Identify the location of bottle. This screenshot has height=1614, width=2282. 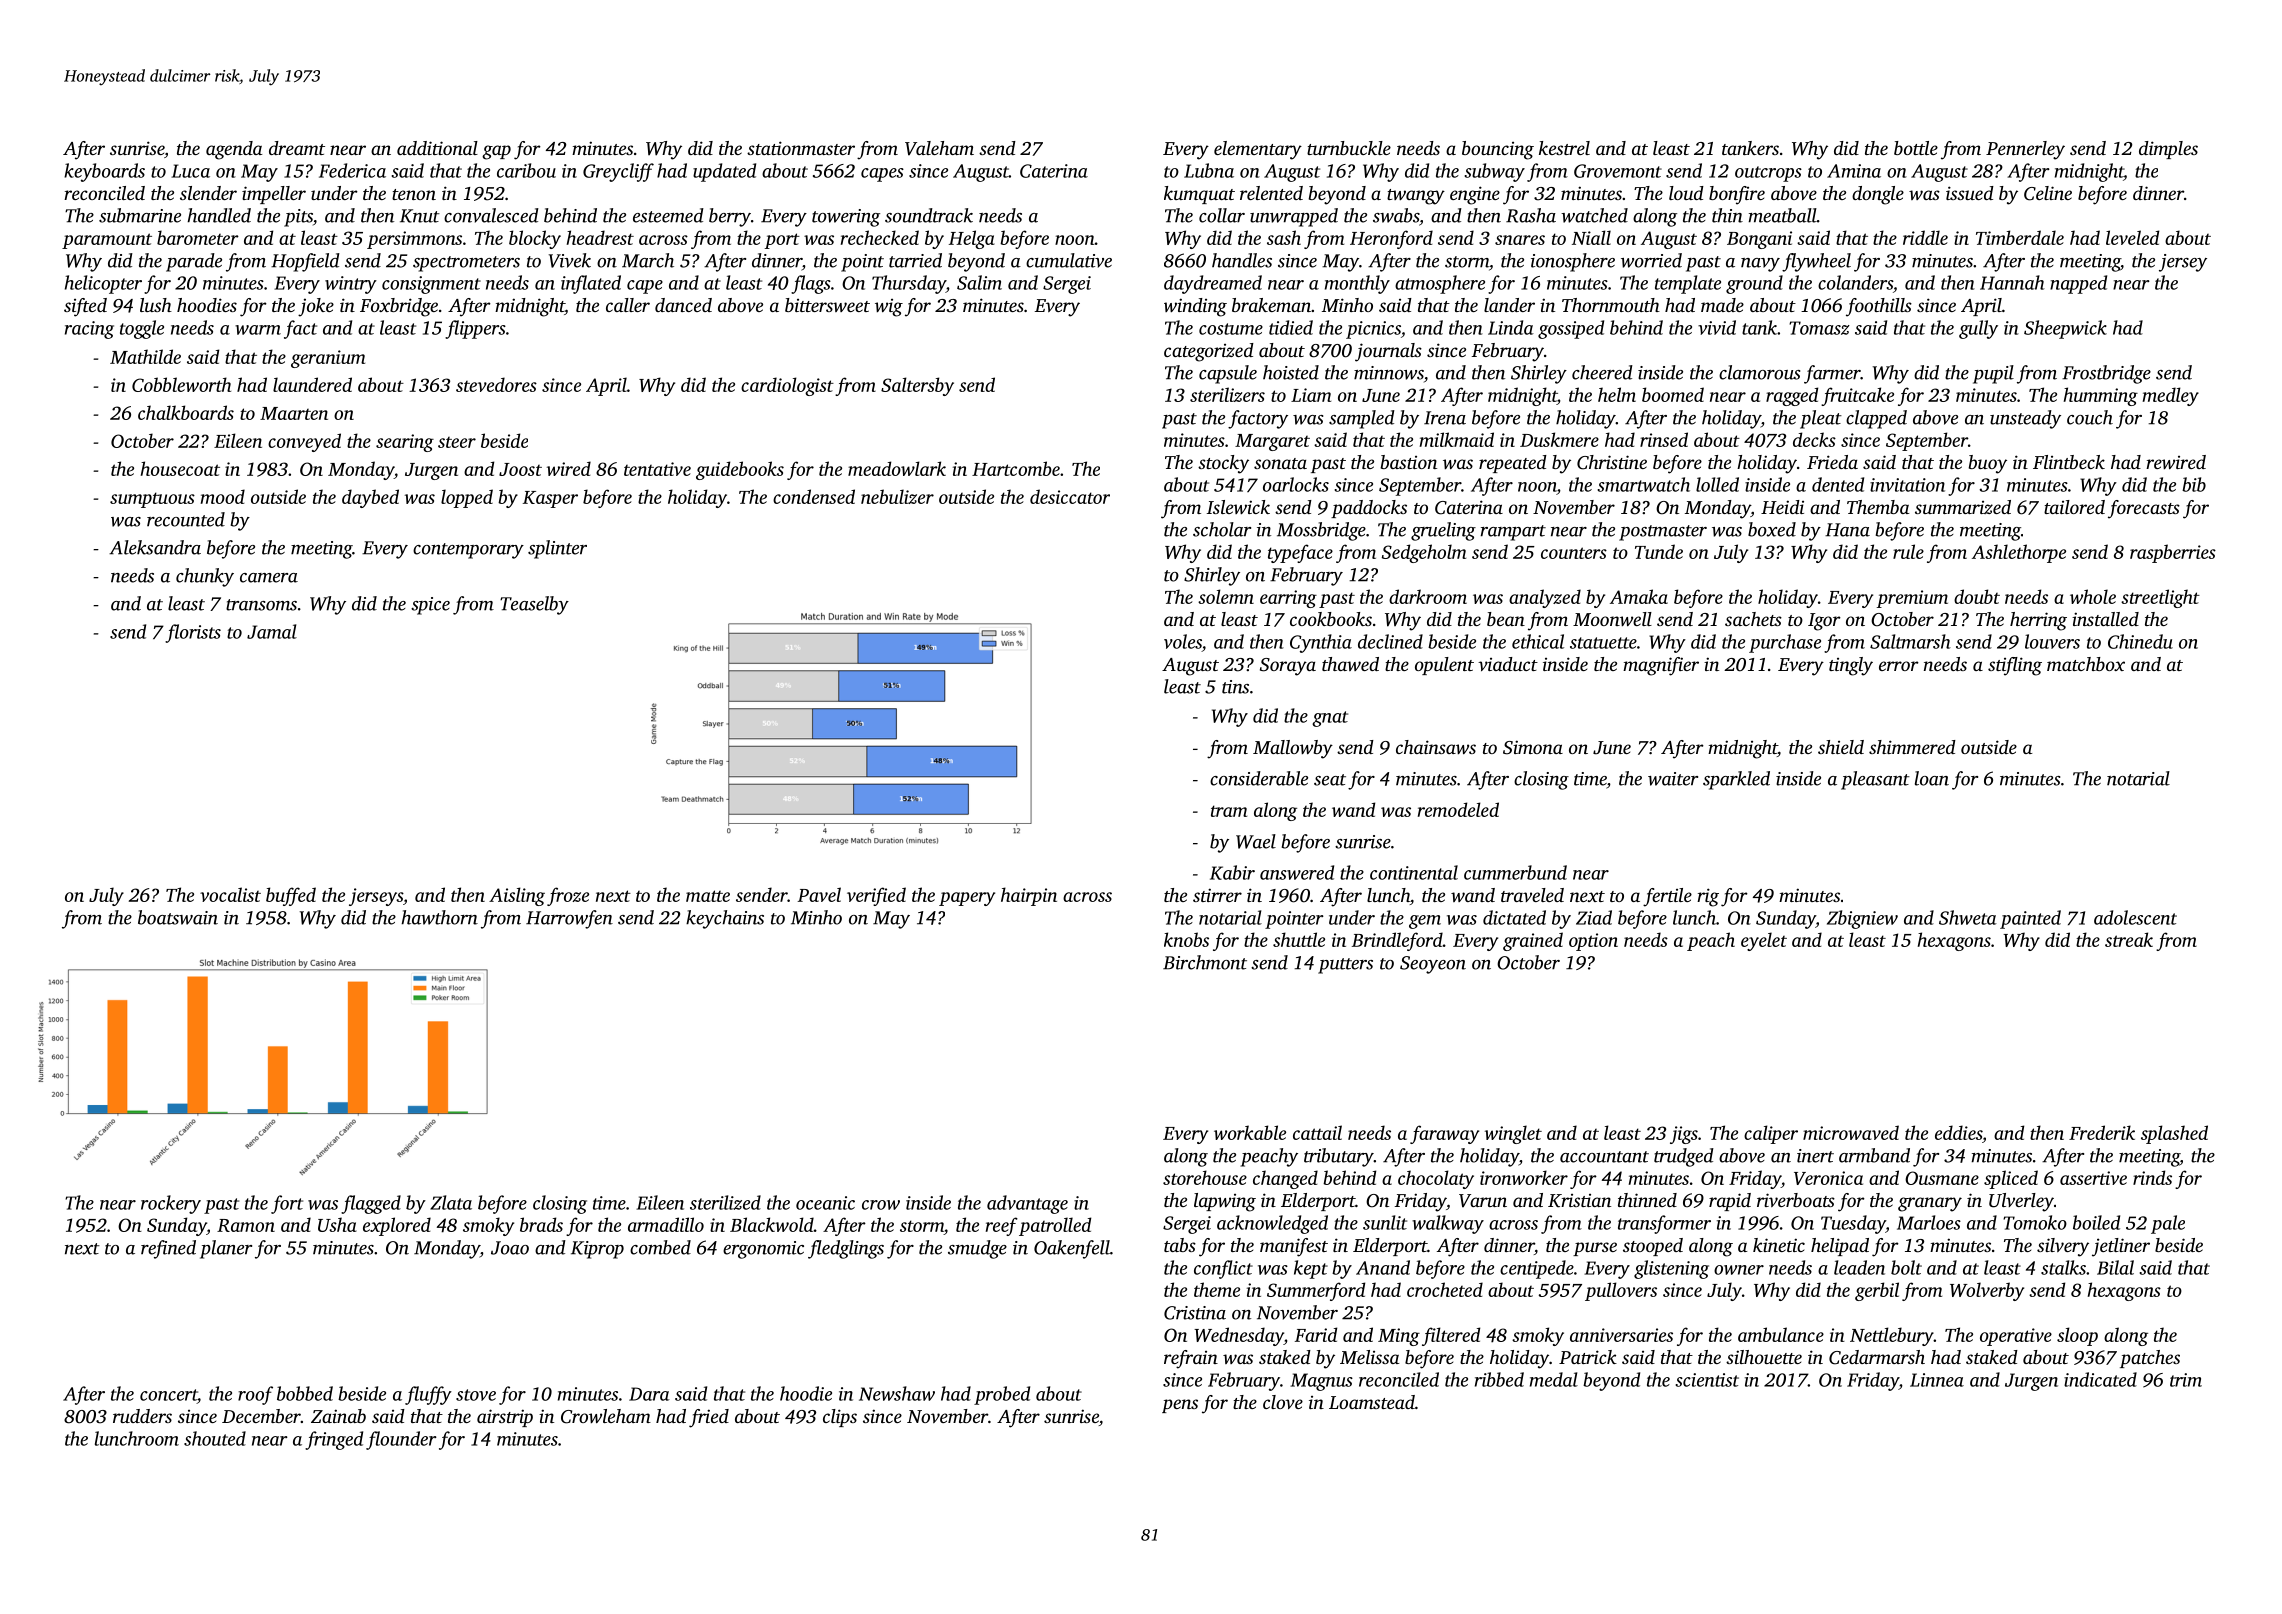
(1916, 148).
